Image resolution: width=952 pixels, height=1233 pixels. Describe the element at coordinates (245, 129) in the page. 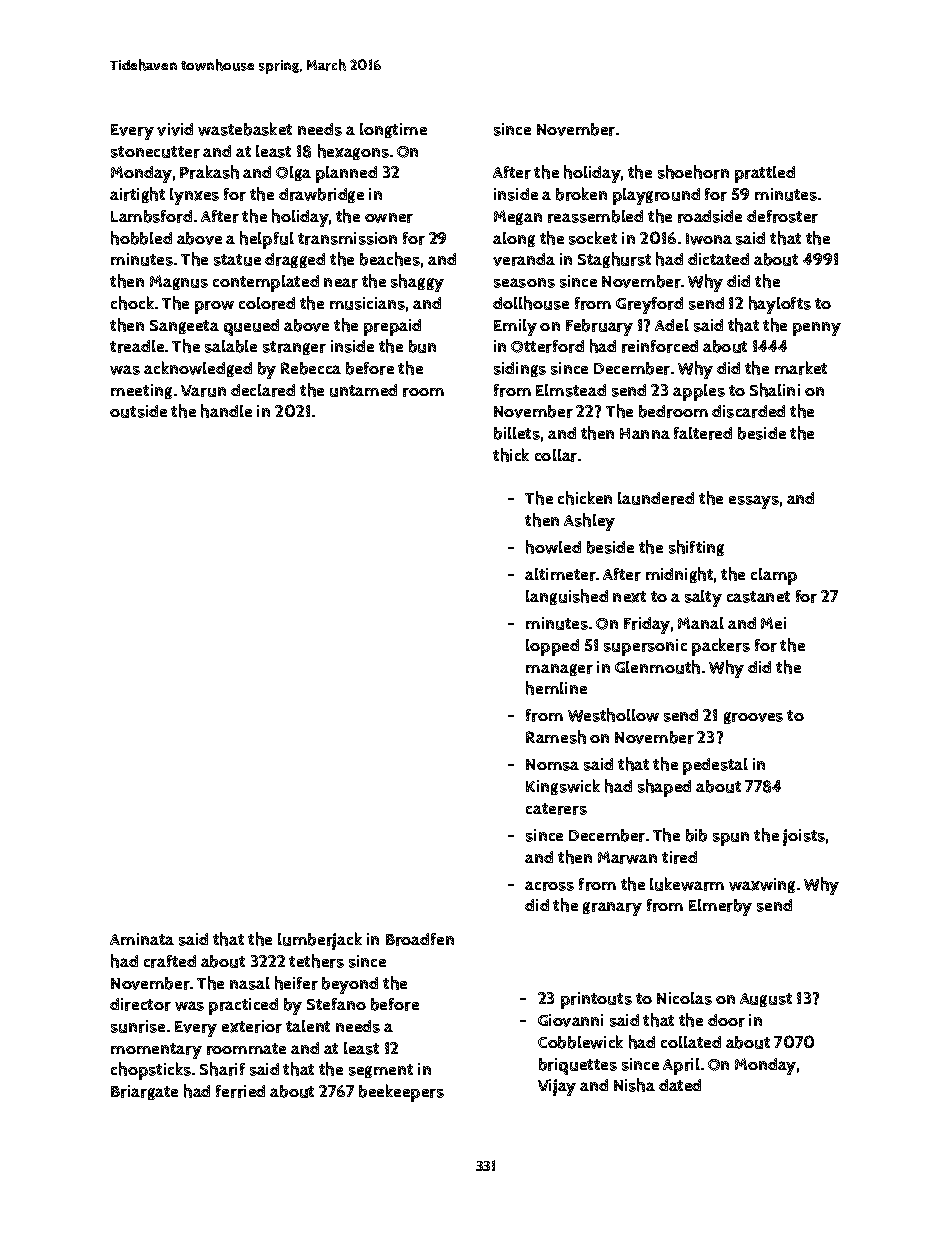

I see `wastebasket` at that location.
